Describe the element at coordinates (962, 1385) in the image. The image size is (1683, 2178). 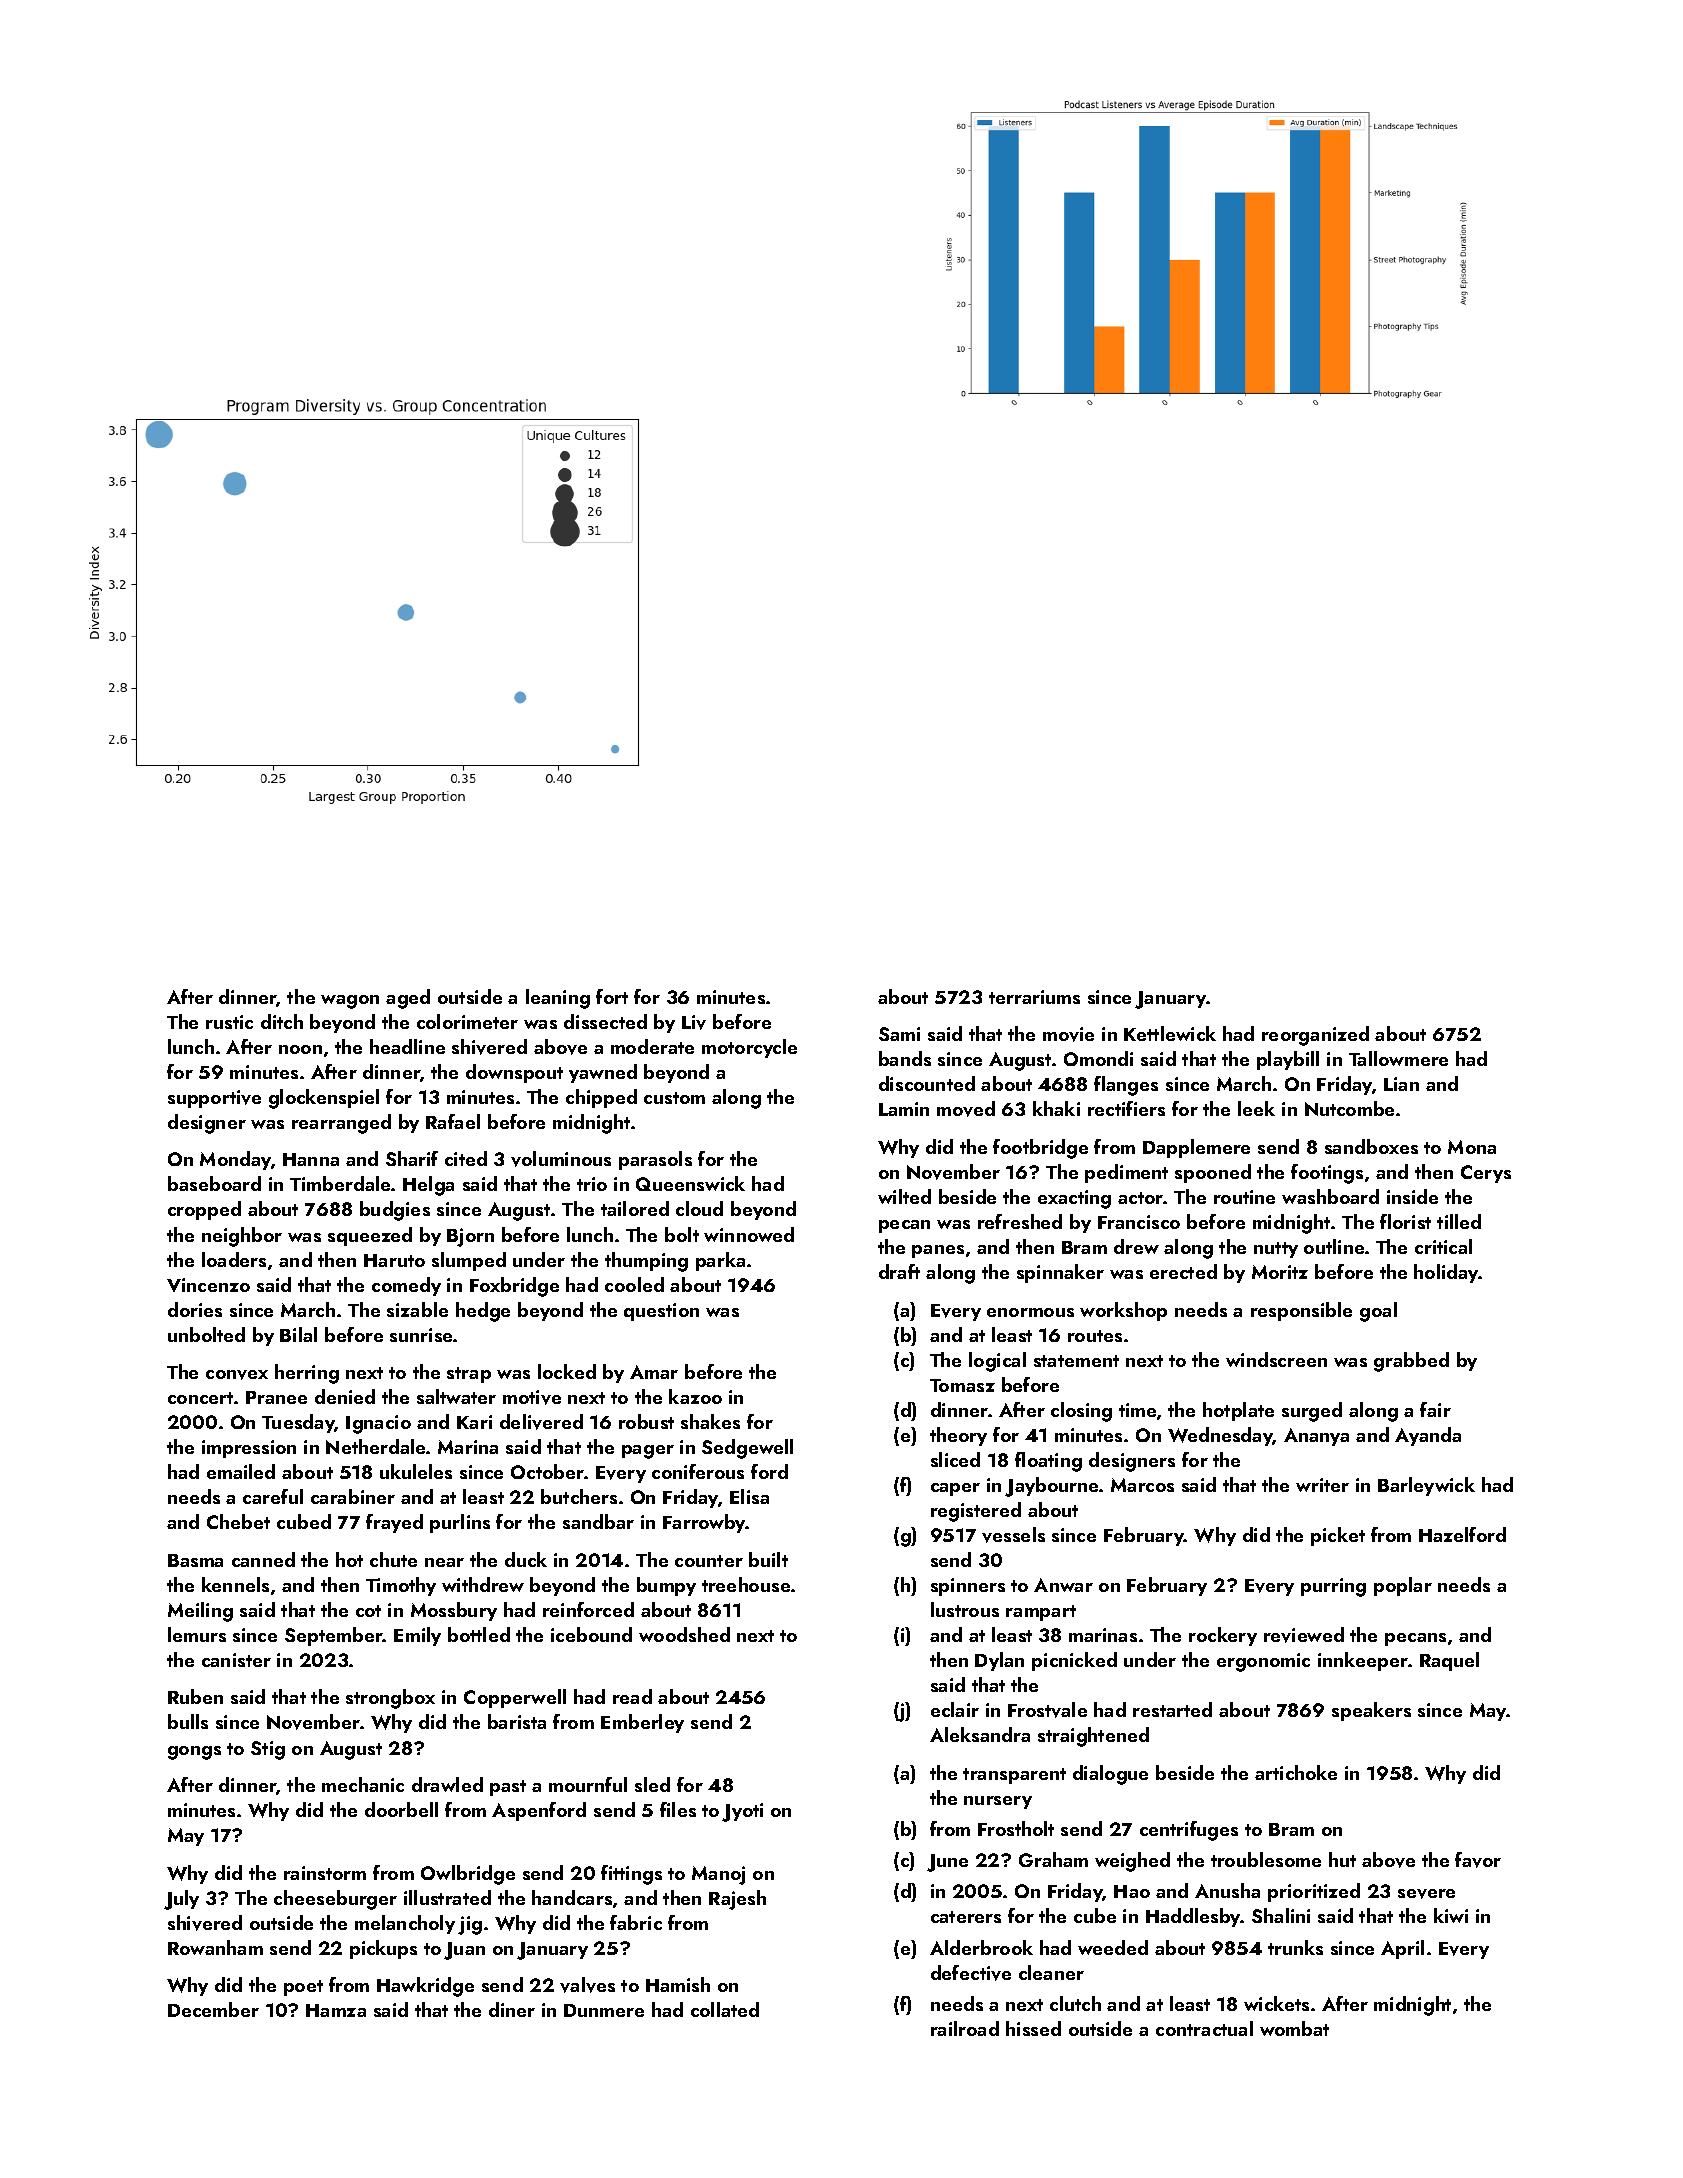
I see `Tomasz` at that location.
